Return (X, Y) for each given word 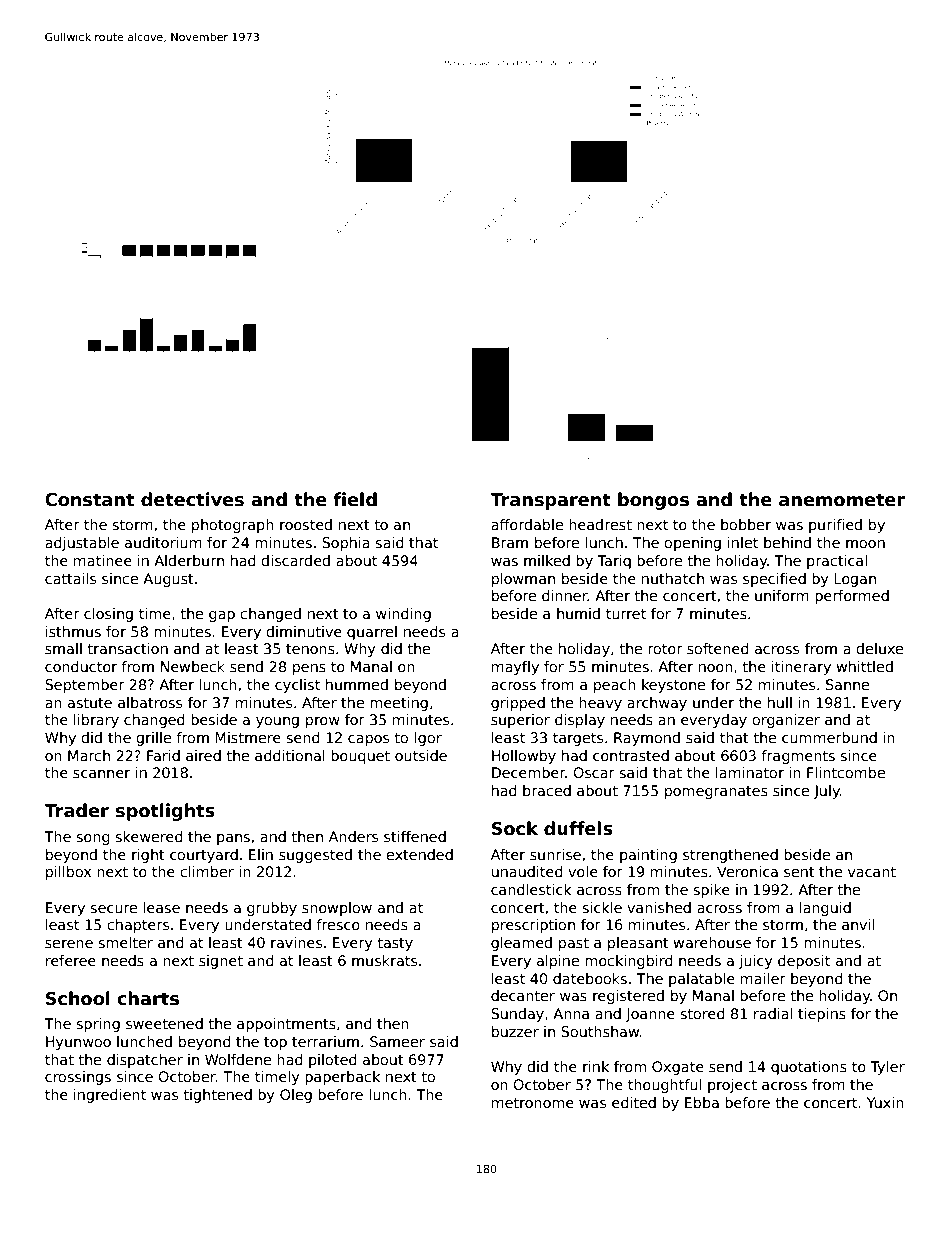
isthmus (73, 631)
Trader (76, 810)
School (78, 998)
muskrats (384, 960)
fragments (798, 757)
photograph (233, 526)
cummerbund (829, 737)
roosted (306, 524)
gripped (518, 704)
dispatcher (145, 1061)
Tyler (887, 1068)
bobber (746, 524)
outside (421, 755)
